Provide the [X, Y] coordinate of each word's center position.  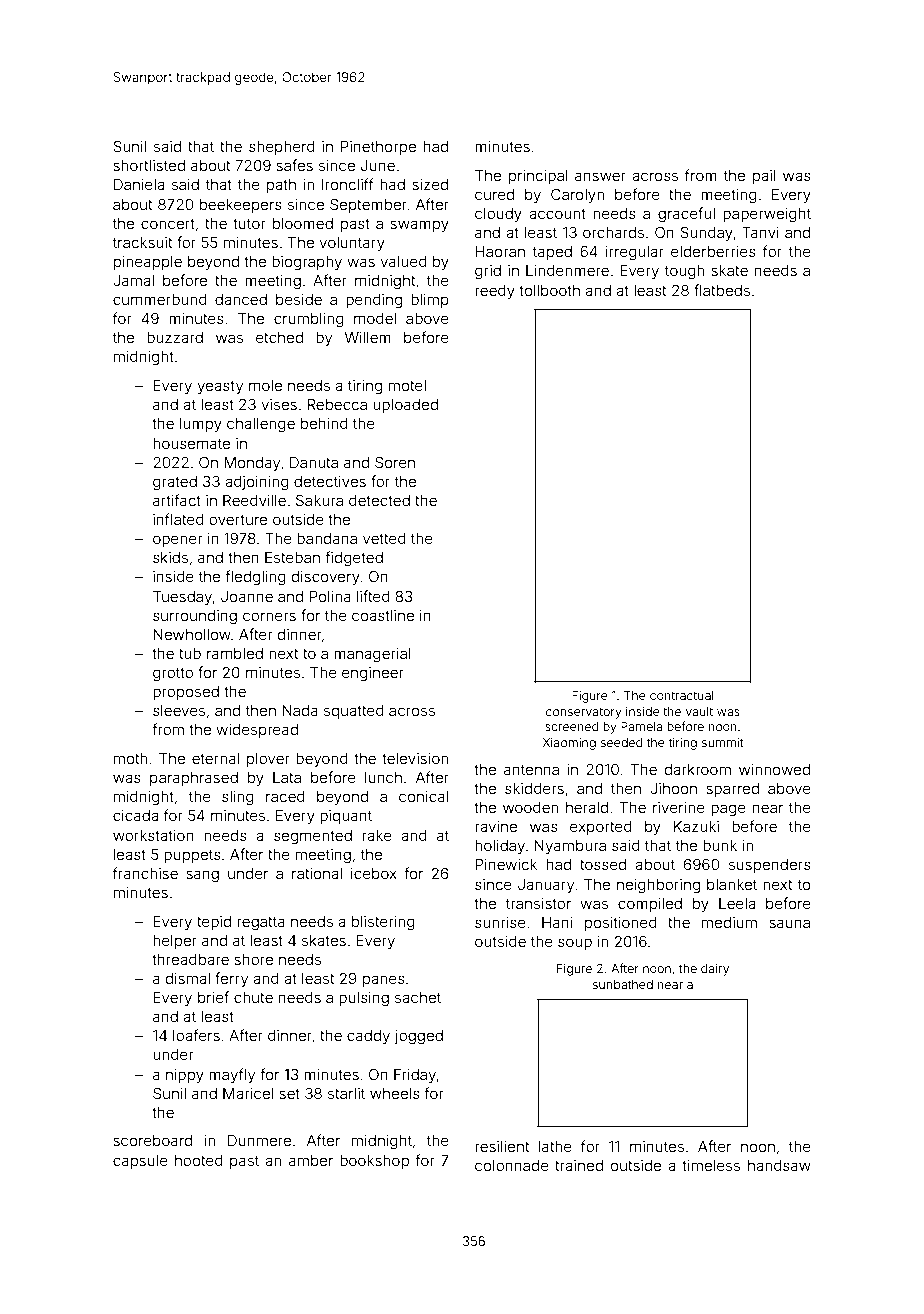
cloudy [498, 215]
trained [579, 1165]
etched [279, 337]
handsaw [779, 1165]
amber [311, 1160]
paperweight [767, 215]
